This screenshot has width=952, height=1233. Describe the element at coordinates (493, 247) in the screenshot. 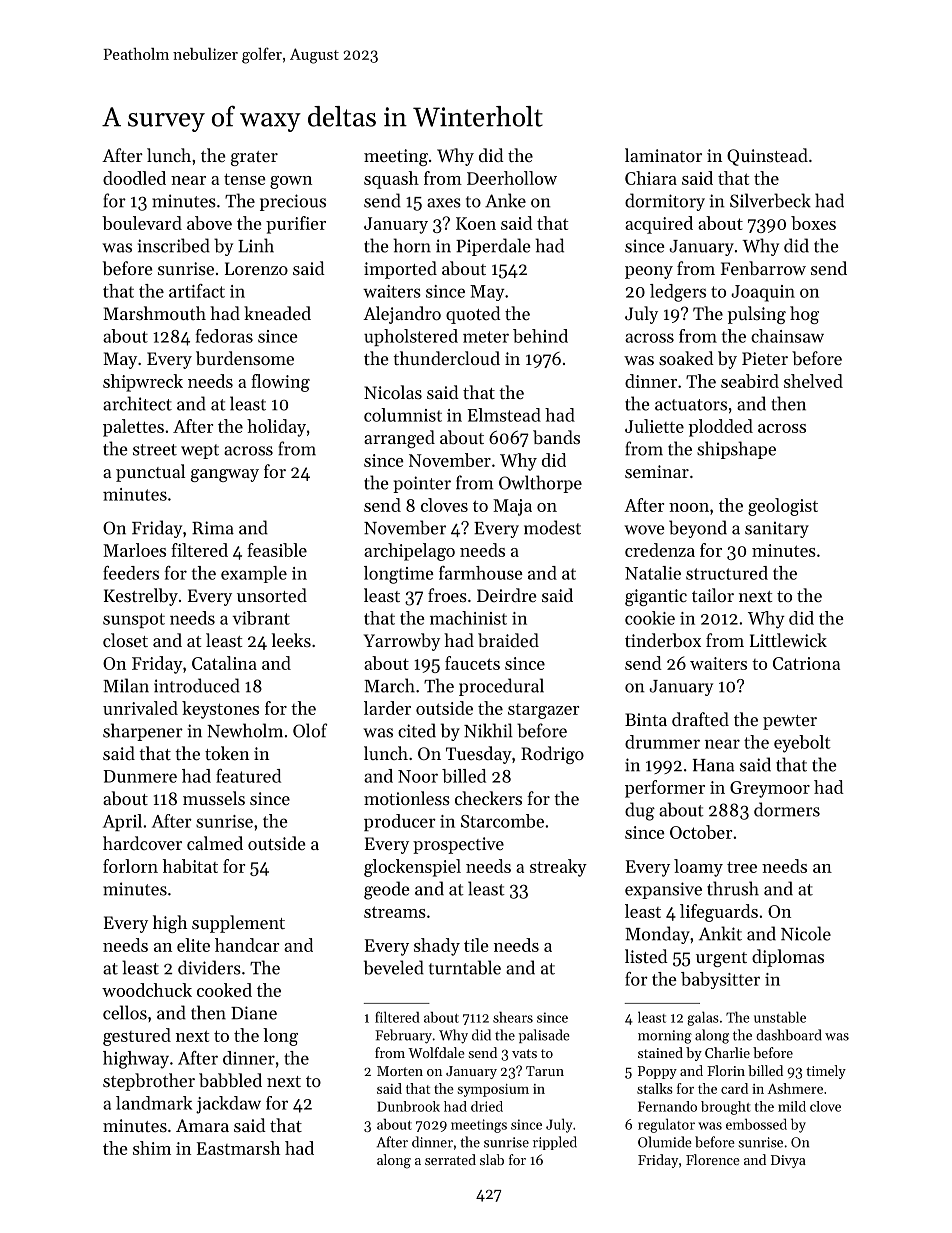

I see `Piperdale` at that location.
